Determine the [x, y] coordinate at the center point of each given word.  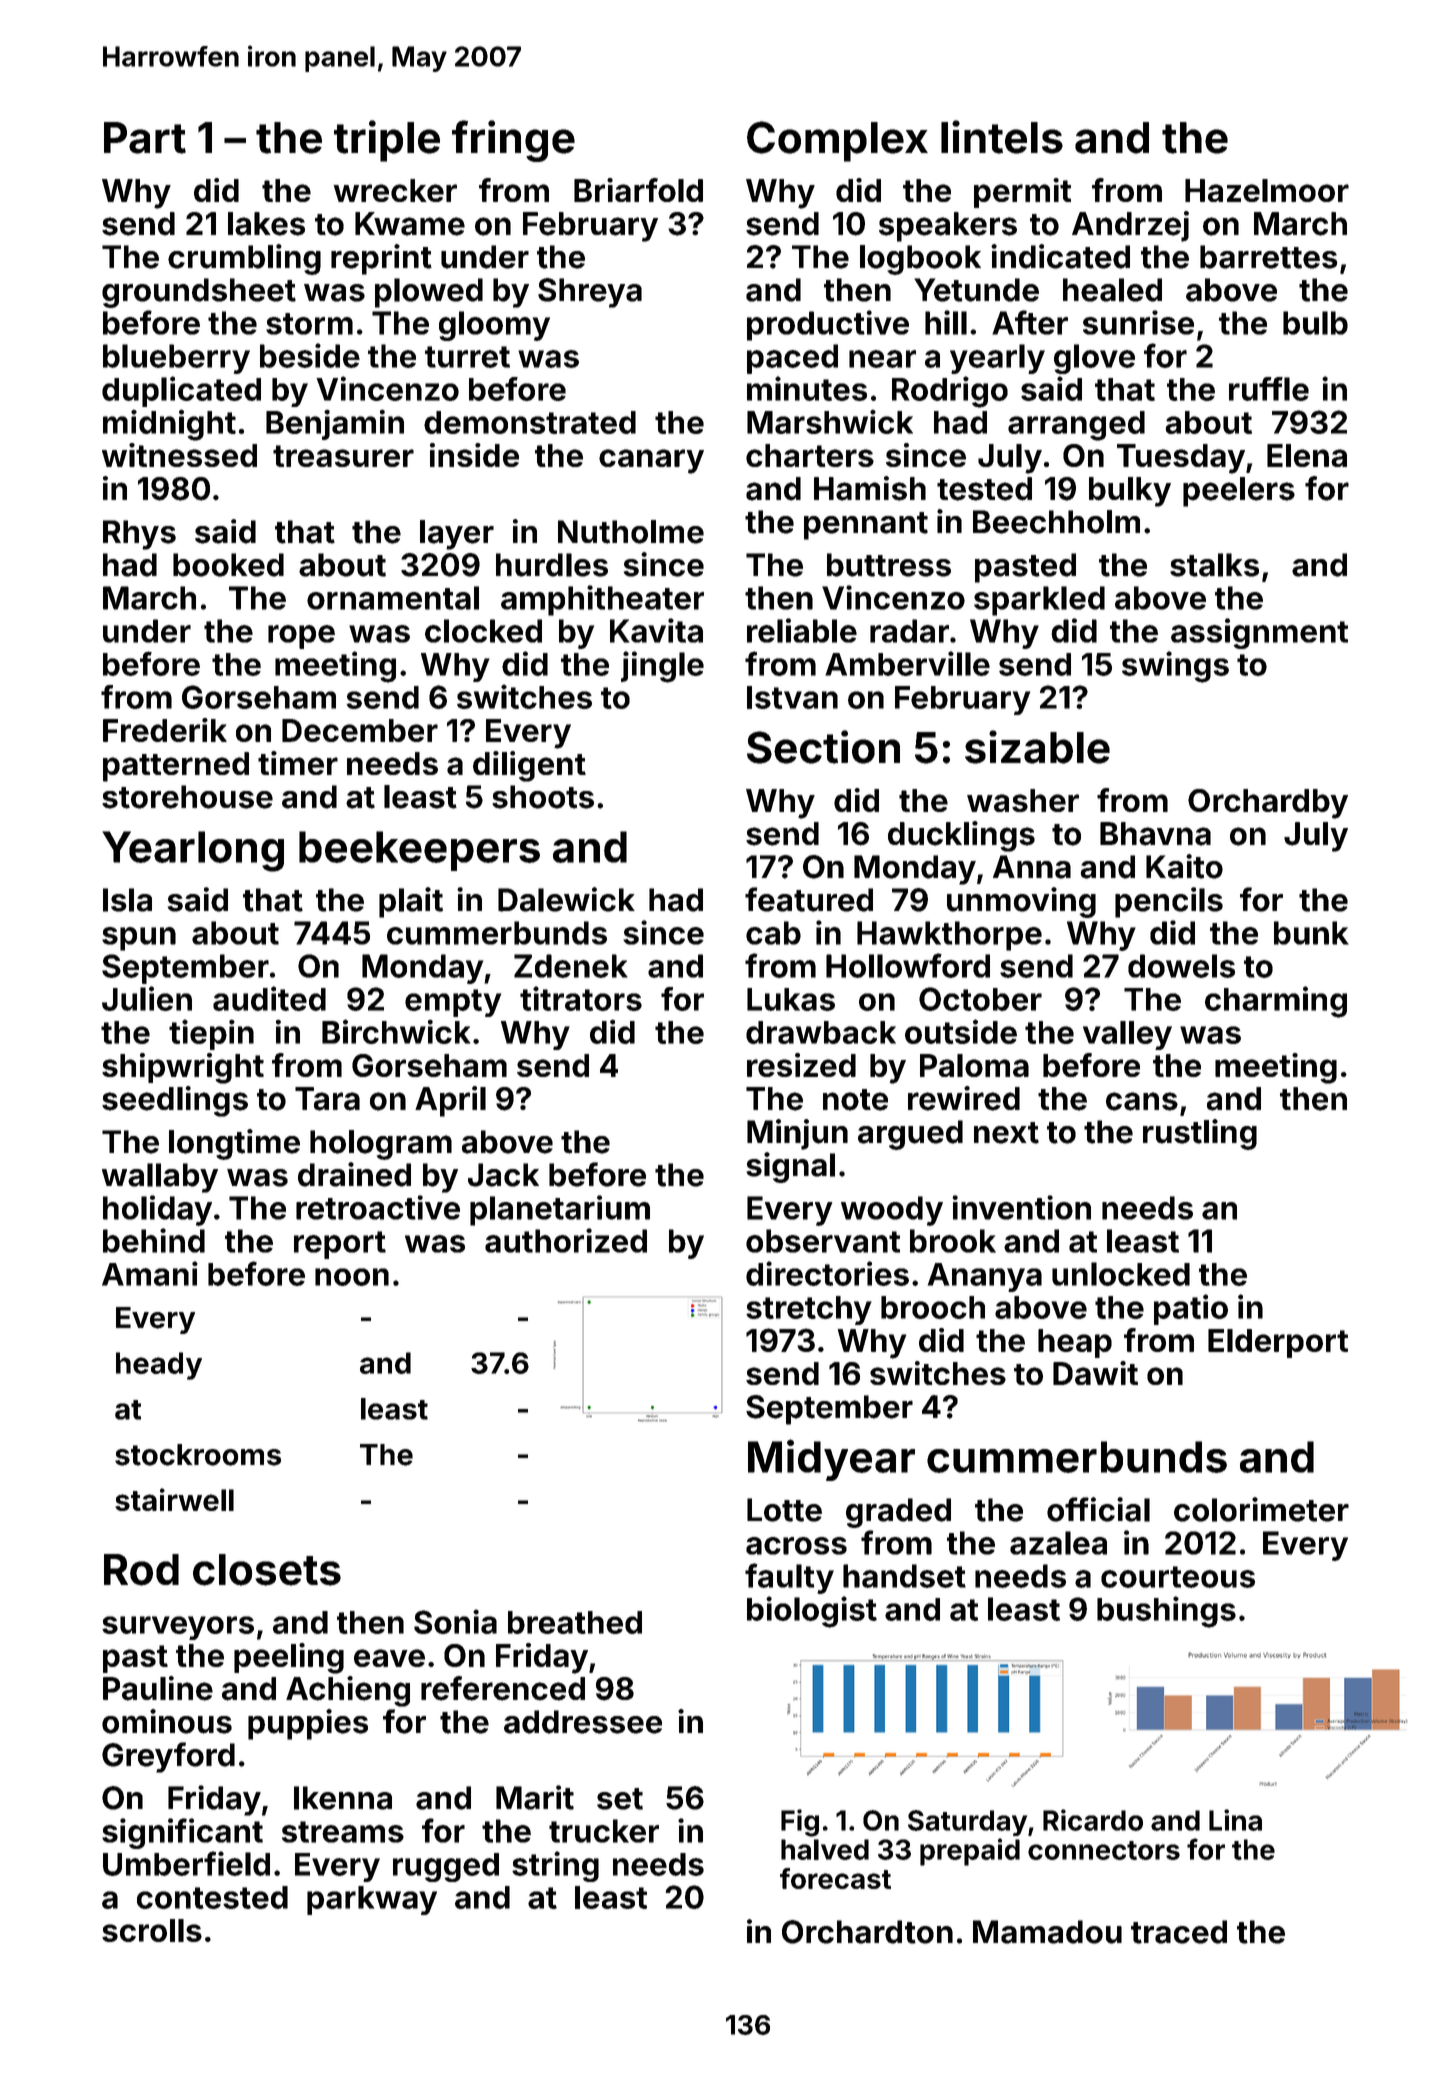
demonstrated [530, 422]
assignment [1259, 633]
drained [354, 1174]
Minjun [797, 1134]
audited [269, 998]
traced [1179, 1932]
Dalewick [566, 899]
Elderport [1278, 1343]
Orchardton [867, 1932]
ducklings [961, 836]
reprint [381, 259]
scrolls [152, 1930]
